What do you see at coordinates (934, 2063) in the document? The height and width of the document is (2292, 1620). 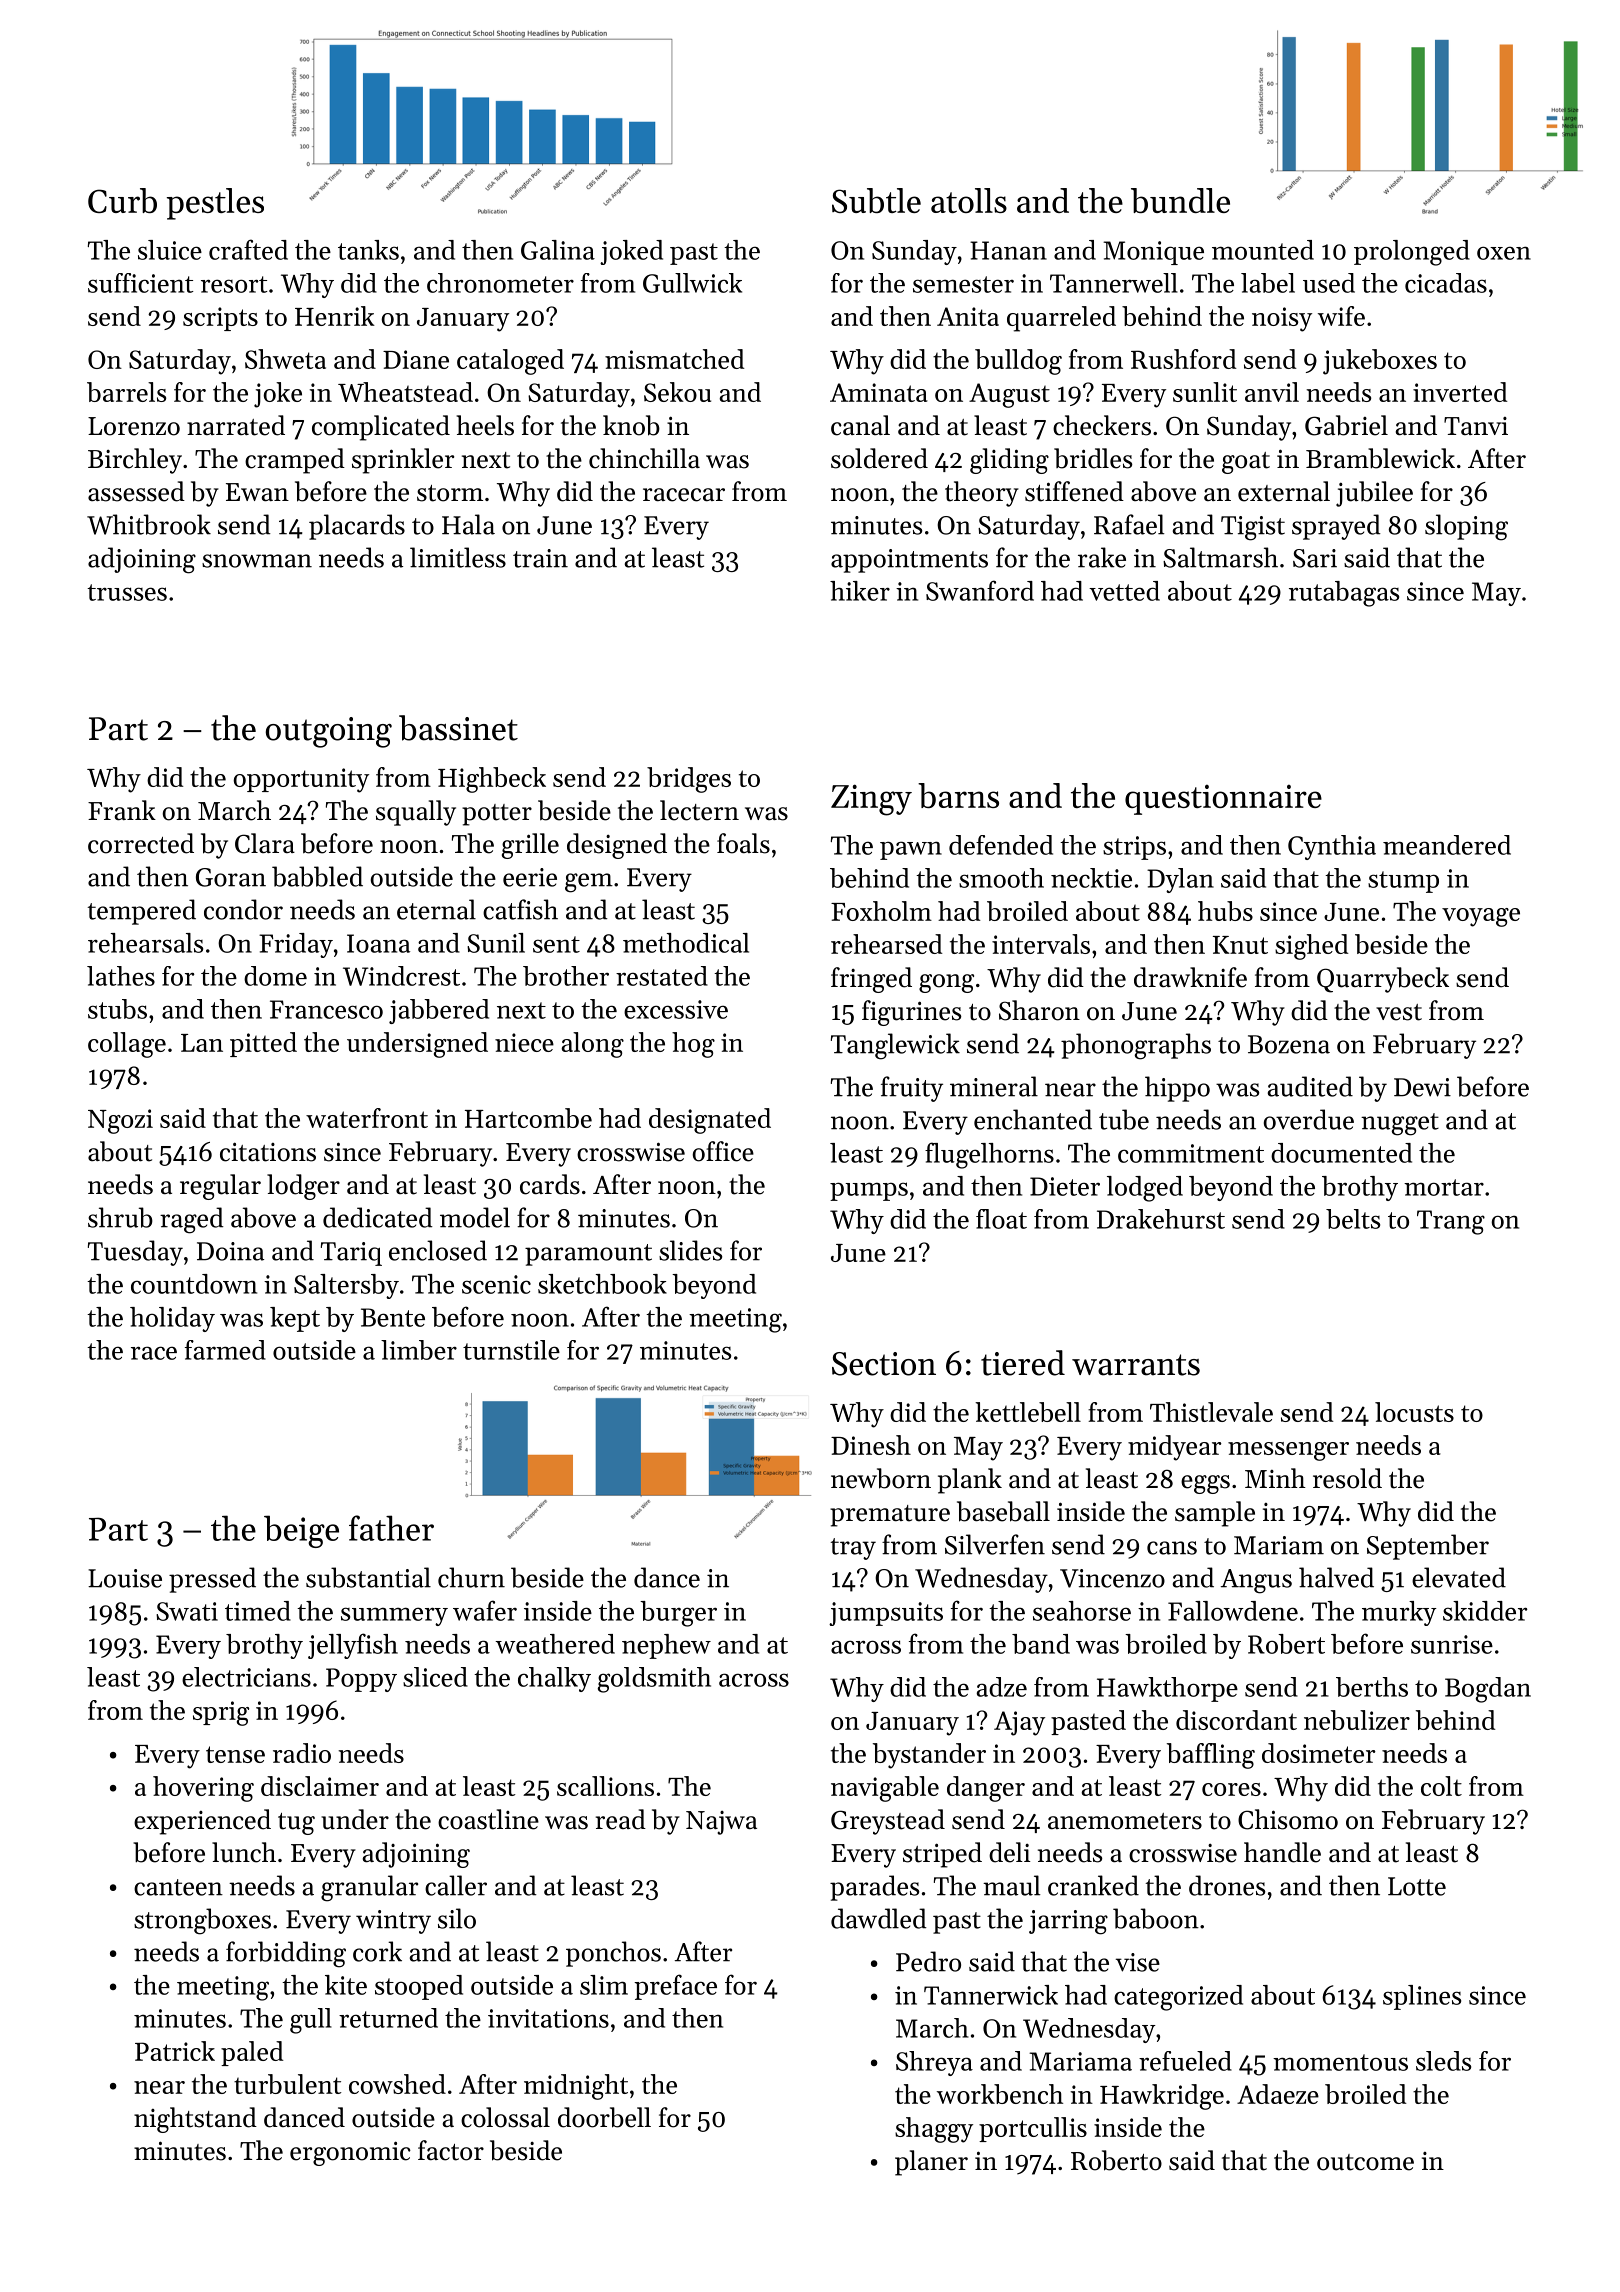 I see `Shreya` at bounding box center [934, 2063].
